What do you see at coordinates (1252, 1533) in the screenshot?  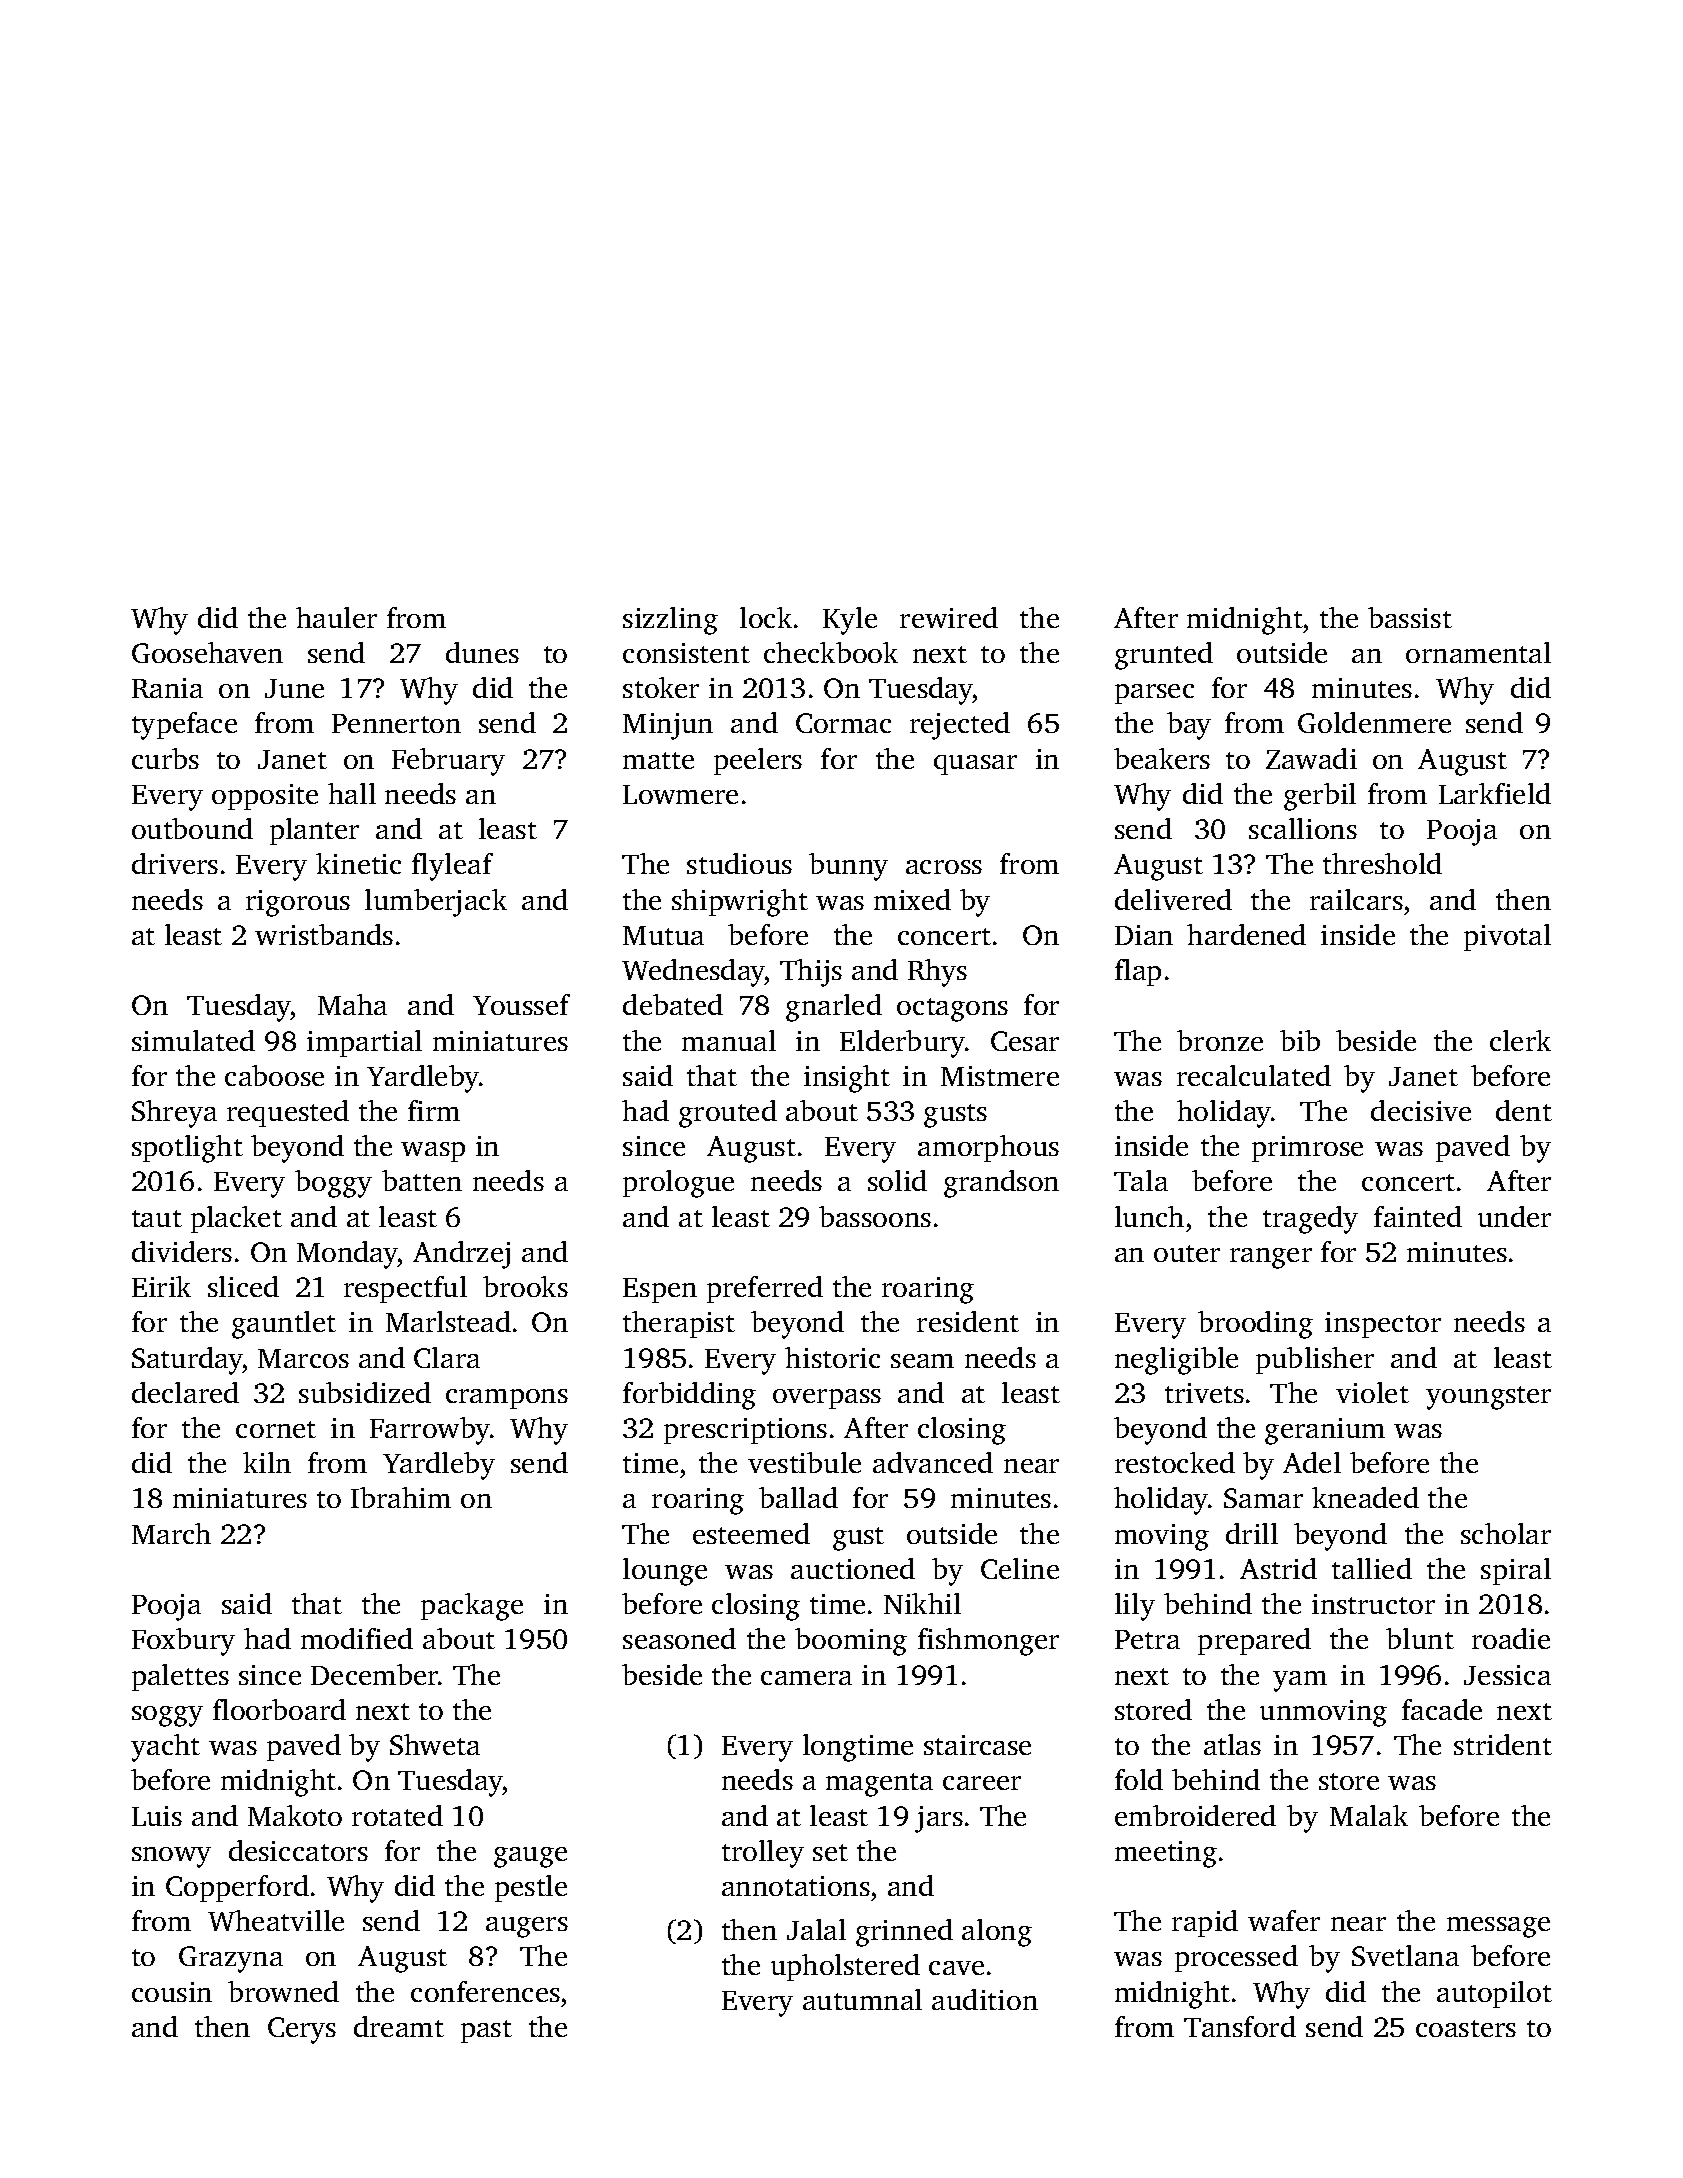 I see `drill` at bounding box center [1252, 1533].
